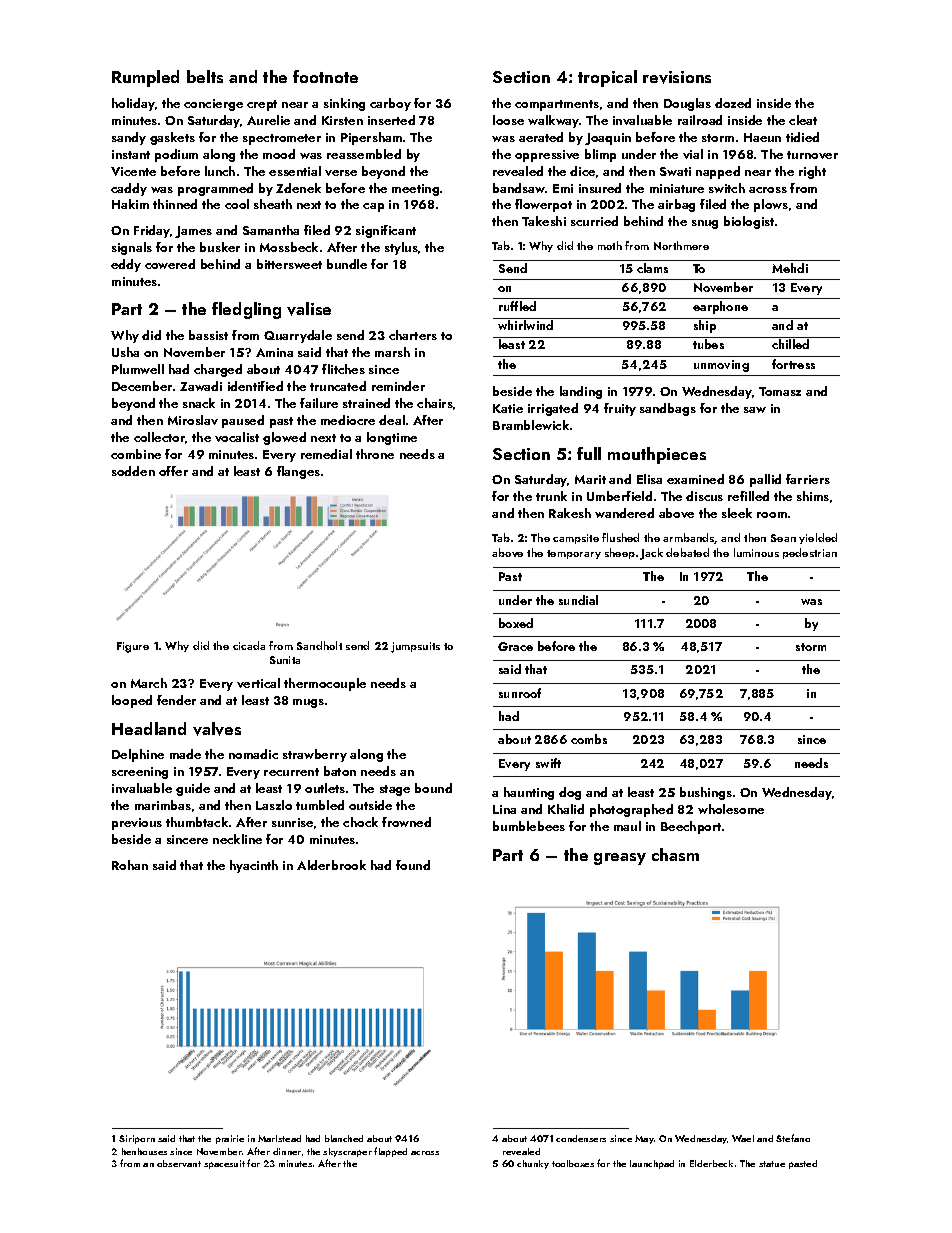  Describe the element at coordinates (401, 248) in the document. I see `stylus` at that location.
